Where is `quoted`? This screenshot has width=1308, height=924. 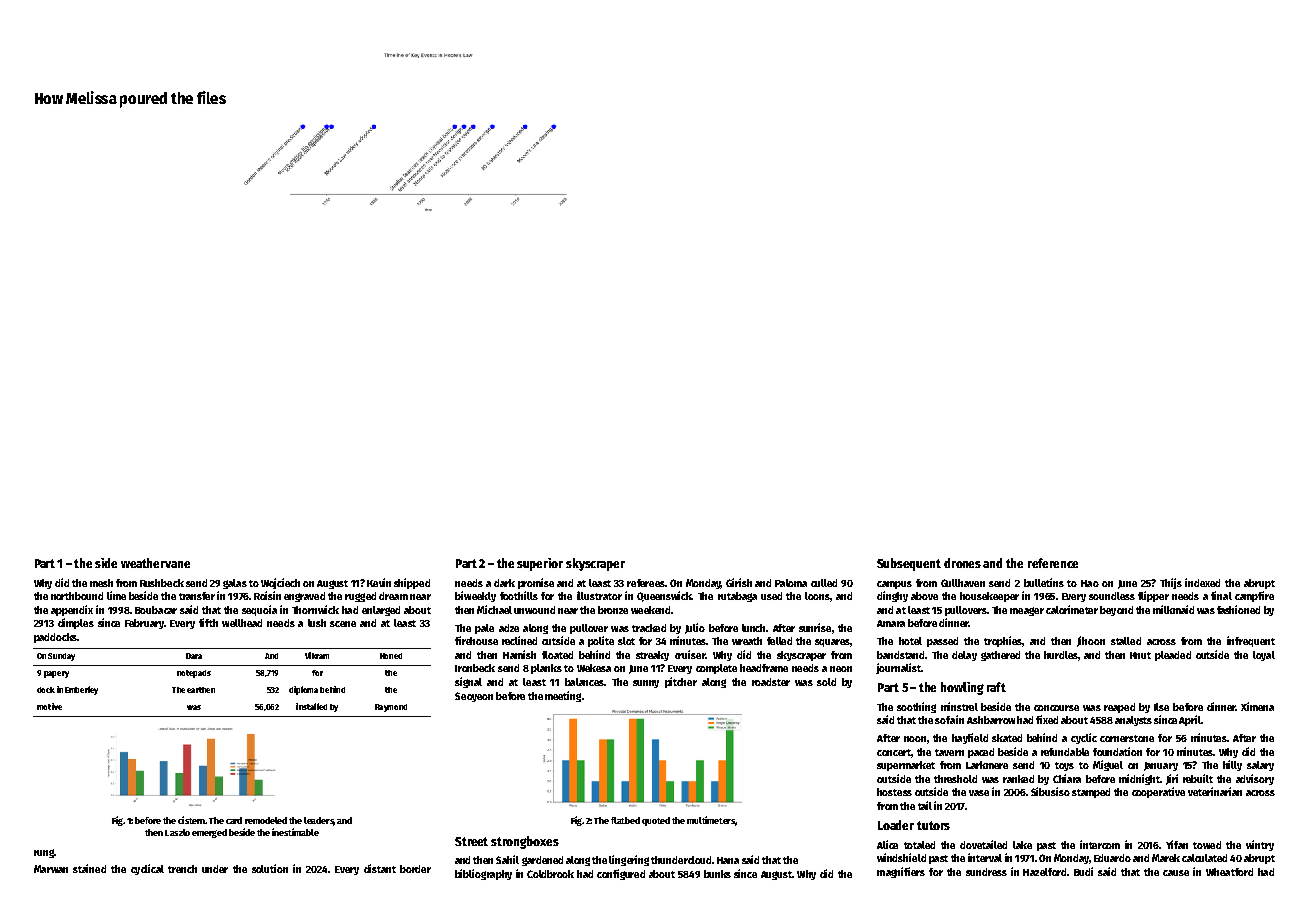
quoted is located at coordinates (656, 821).
